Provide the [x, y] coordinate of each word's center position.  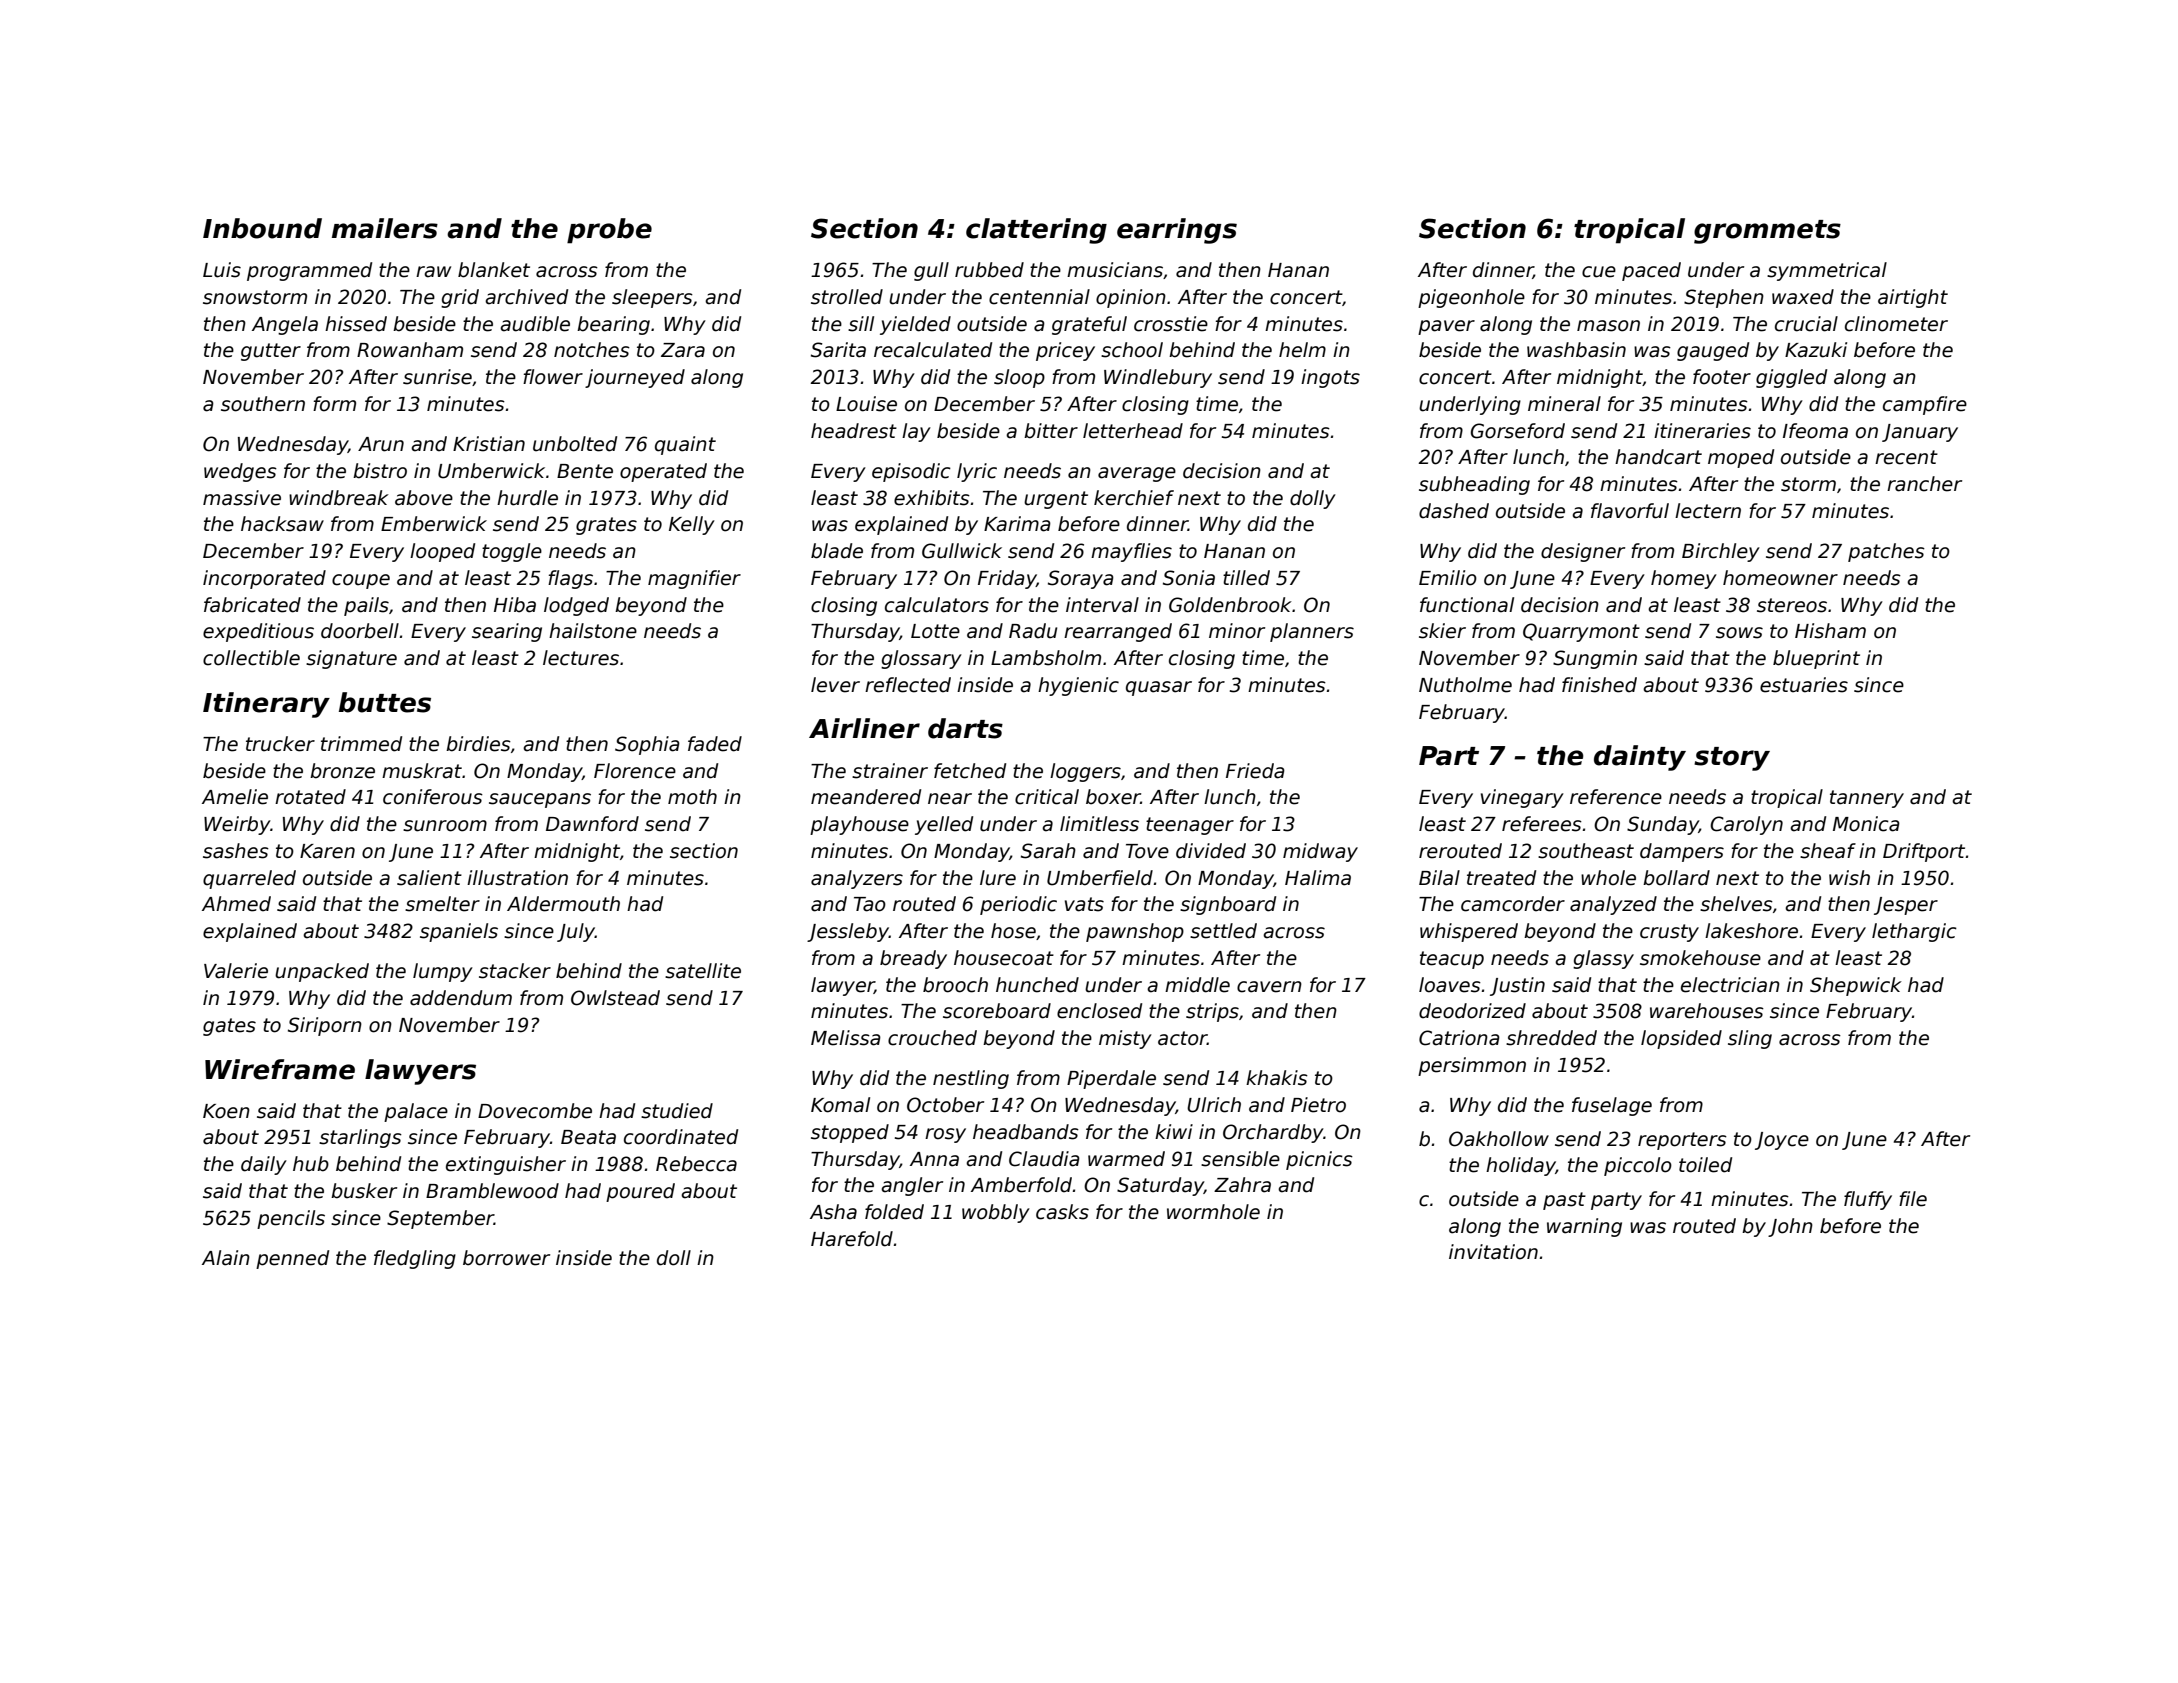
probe [609, 231]
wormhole [1213, 1212]
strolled [847, 297]
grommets [1767, 232]
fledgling [415, 1259]
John [1790, 1227]
